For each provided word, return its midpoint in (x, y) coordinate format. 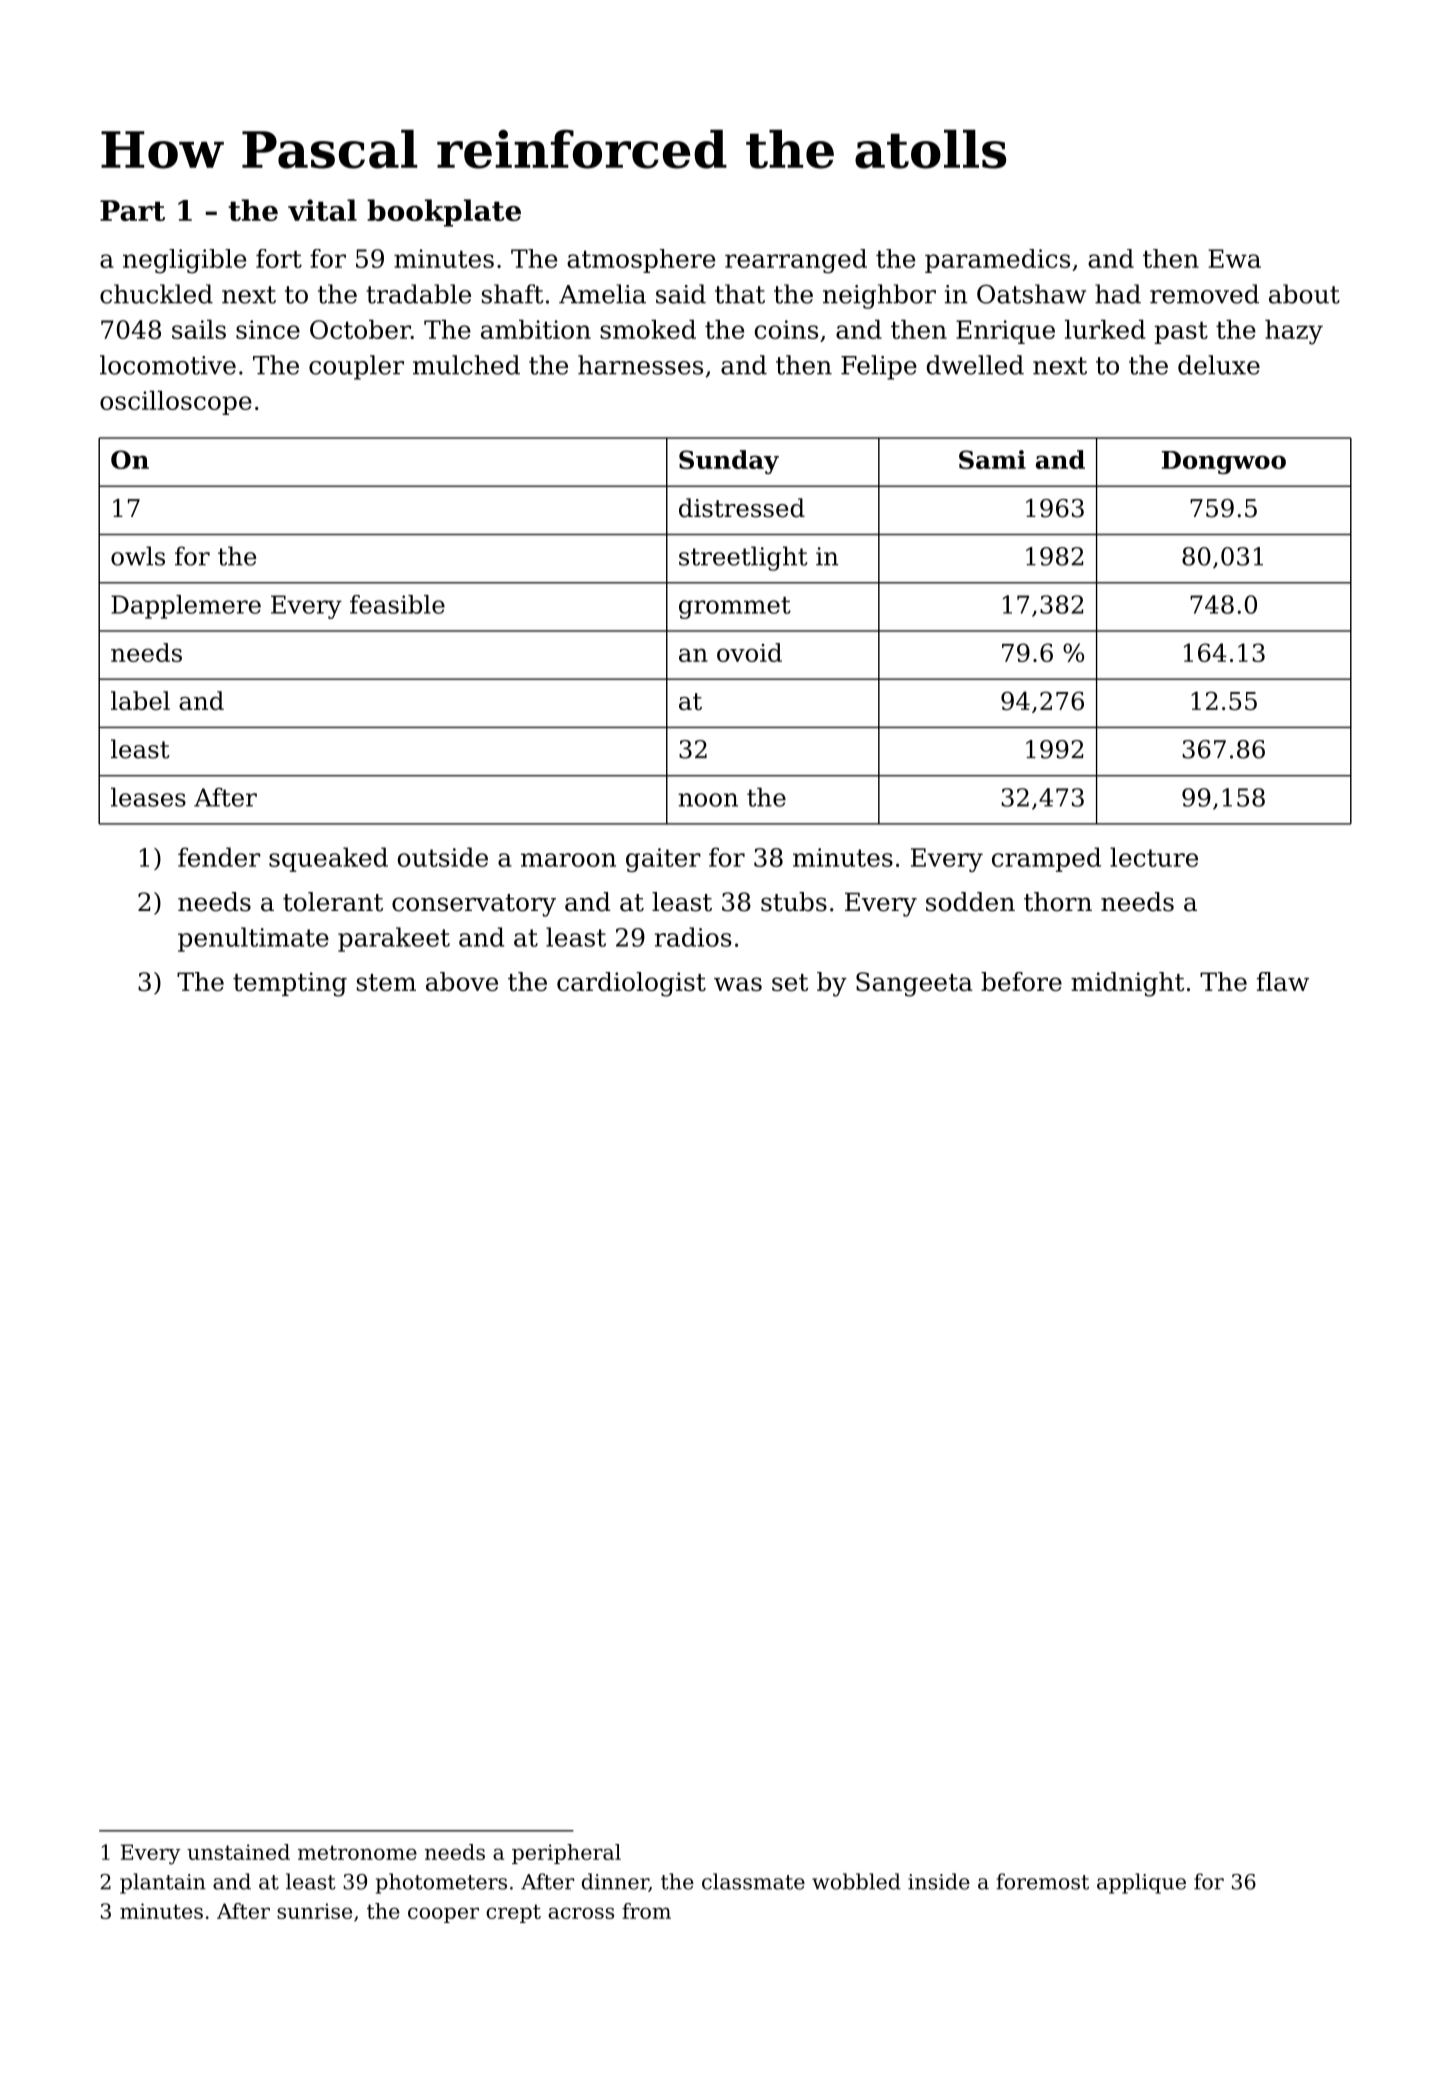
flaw (1283, 981)
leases (148, 797)
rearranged (796, 261)
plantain (163, 1883)
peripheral (566, 1854)
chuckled (156, 294)
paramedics (997, 261)
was (738, 984)
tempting (290, 984)
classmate (753, 1881)
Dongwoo (1224, 462)
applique (1141, 1883)
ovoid (749, 652)
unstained (238, 1852)
